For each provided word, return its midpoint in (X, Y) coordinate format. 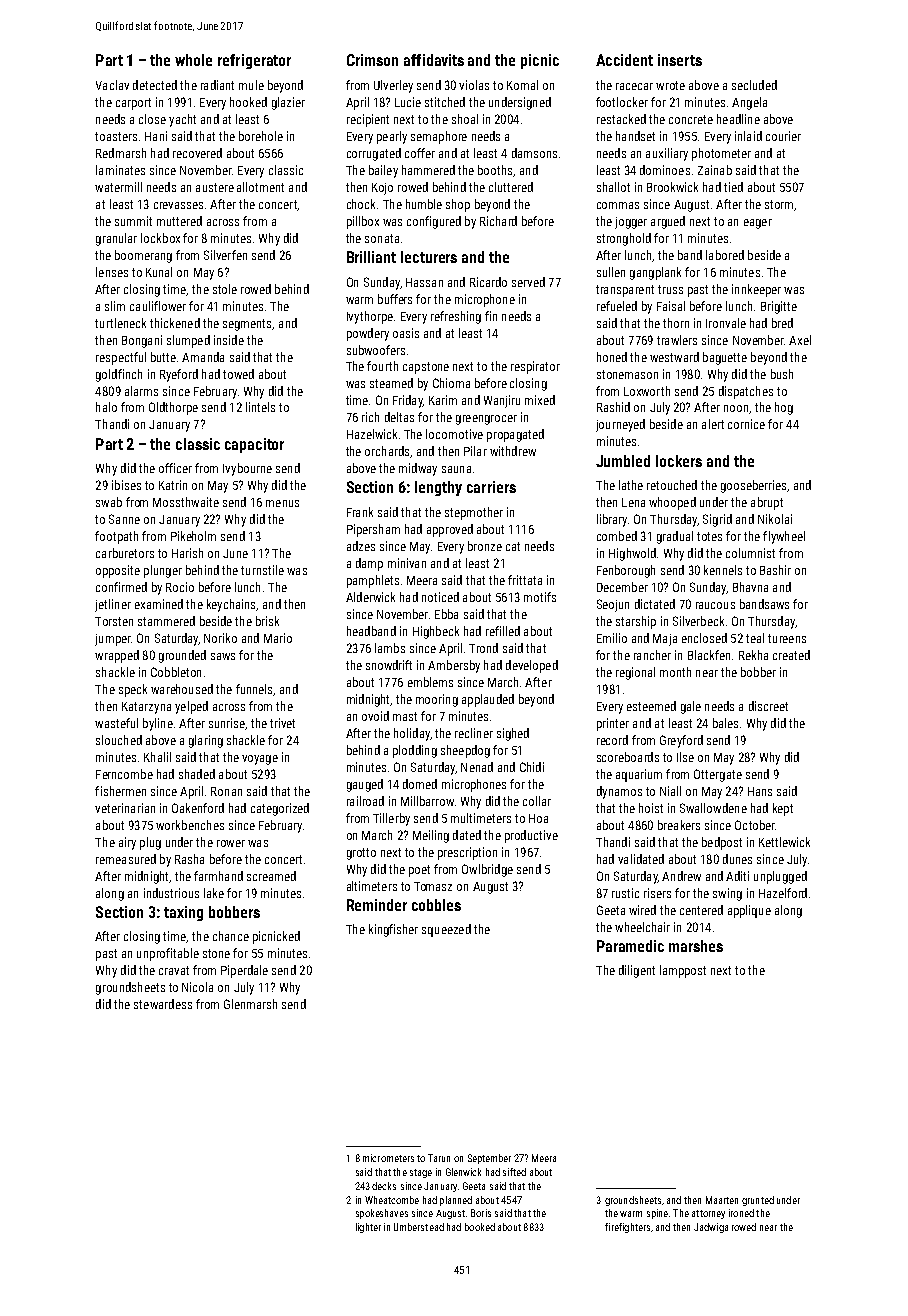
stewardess (163, 1004)
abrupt (767, 503)
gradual (675, 537)
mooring (437, 700)
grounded (182, 656)
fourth (382, 366)
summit (133, 221)
